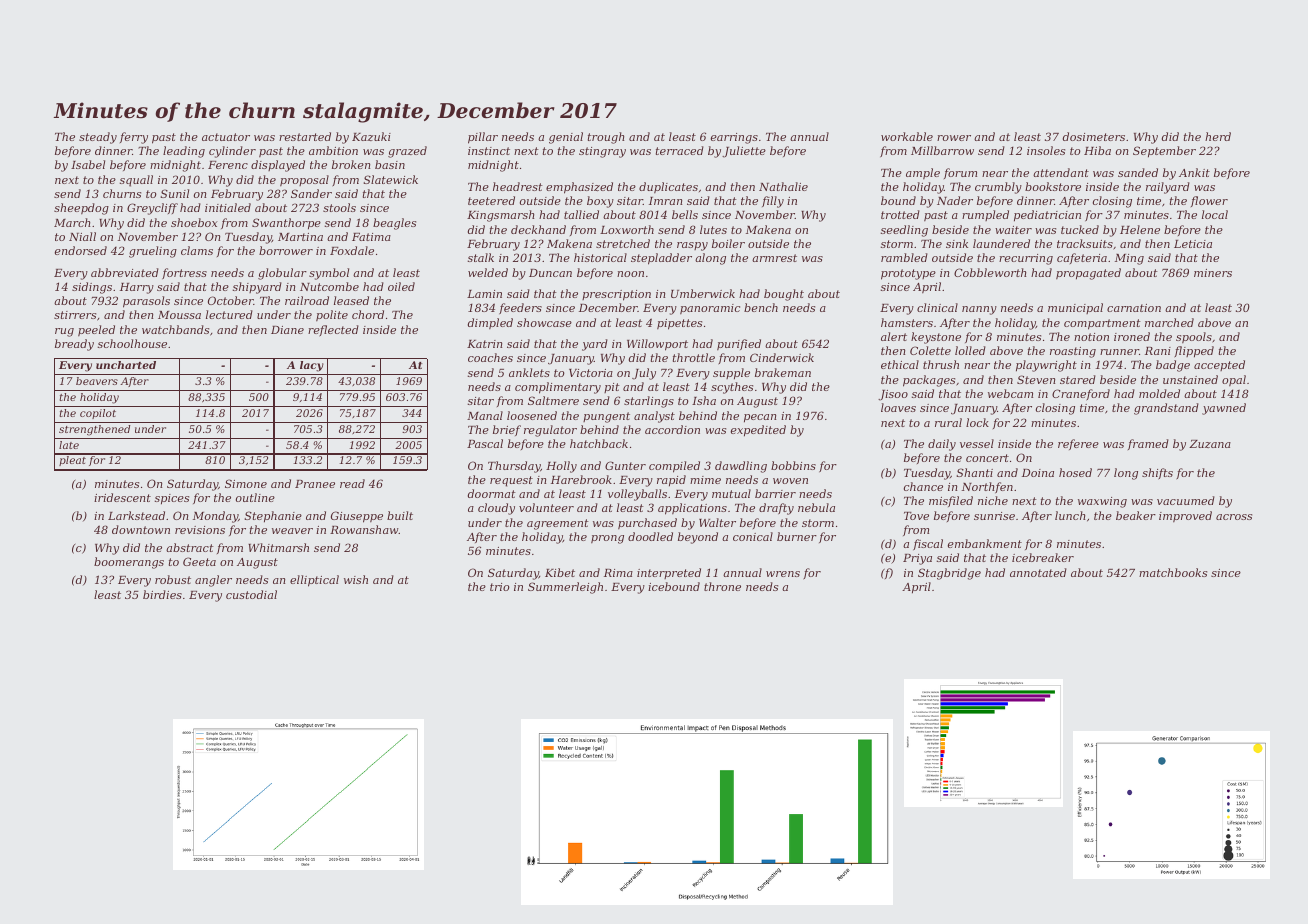 Image resolution: width=1308 pixels, height=924 pixels. I want to click on genial, so click(566, 138).
